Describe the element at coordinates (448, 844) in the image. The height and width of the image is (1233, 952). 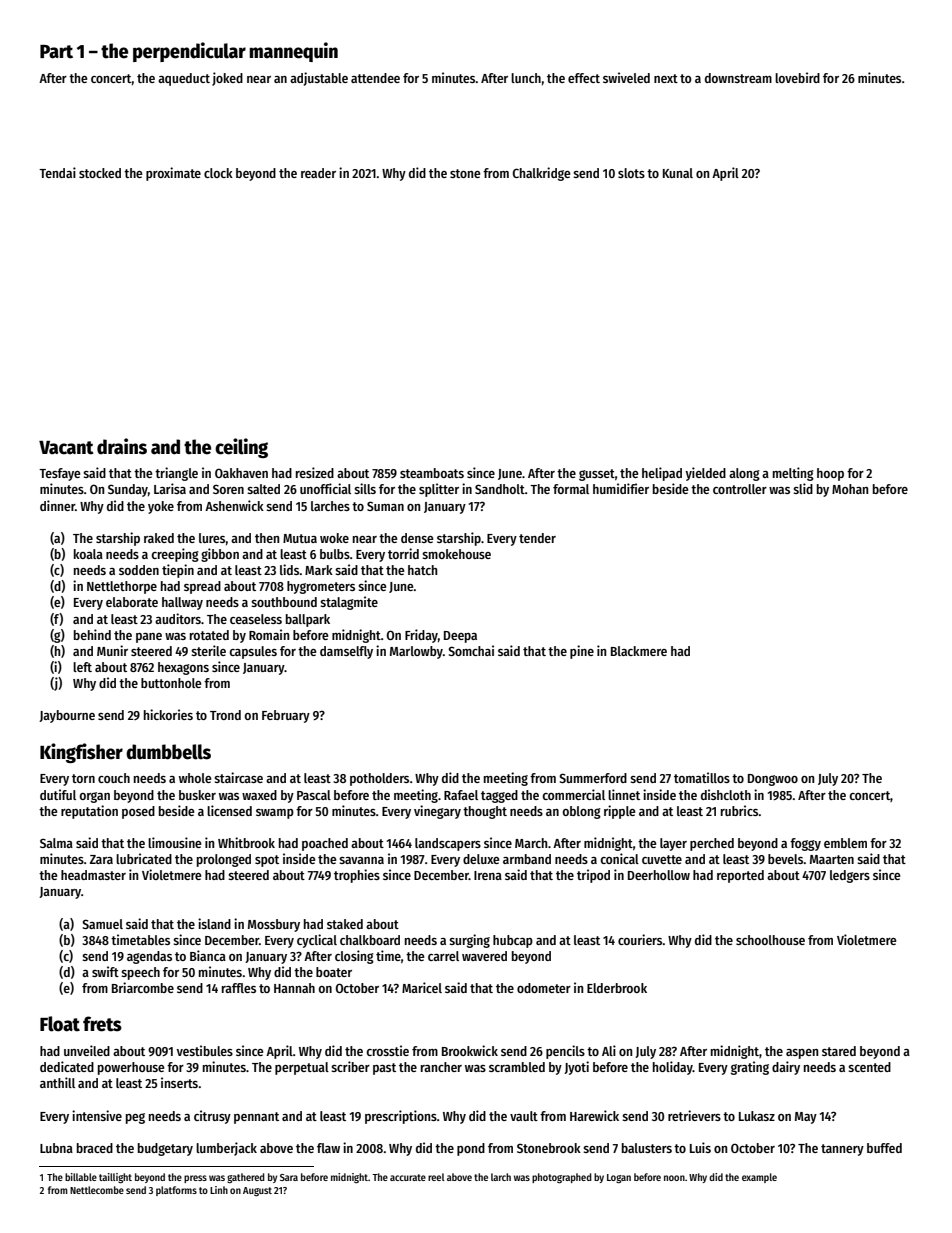
I see `landscapers` at that location.
